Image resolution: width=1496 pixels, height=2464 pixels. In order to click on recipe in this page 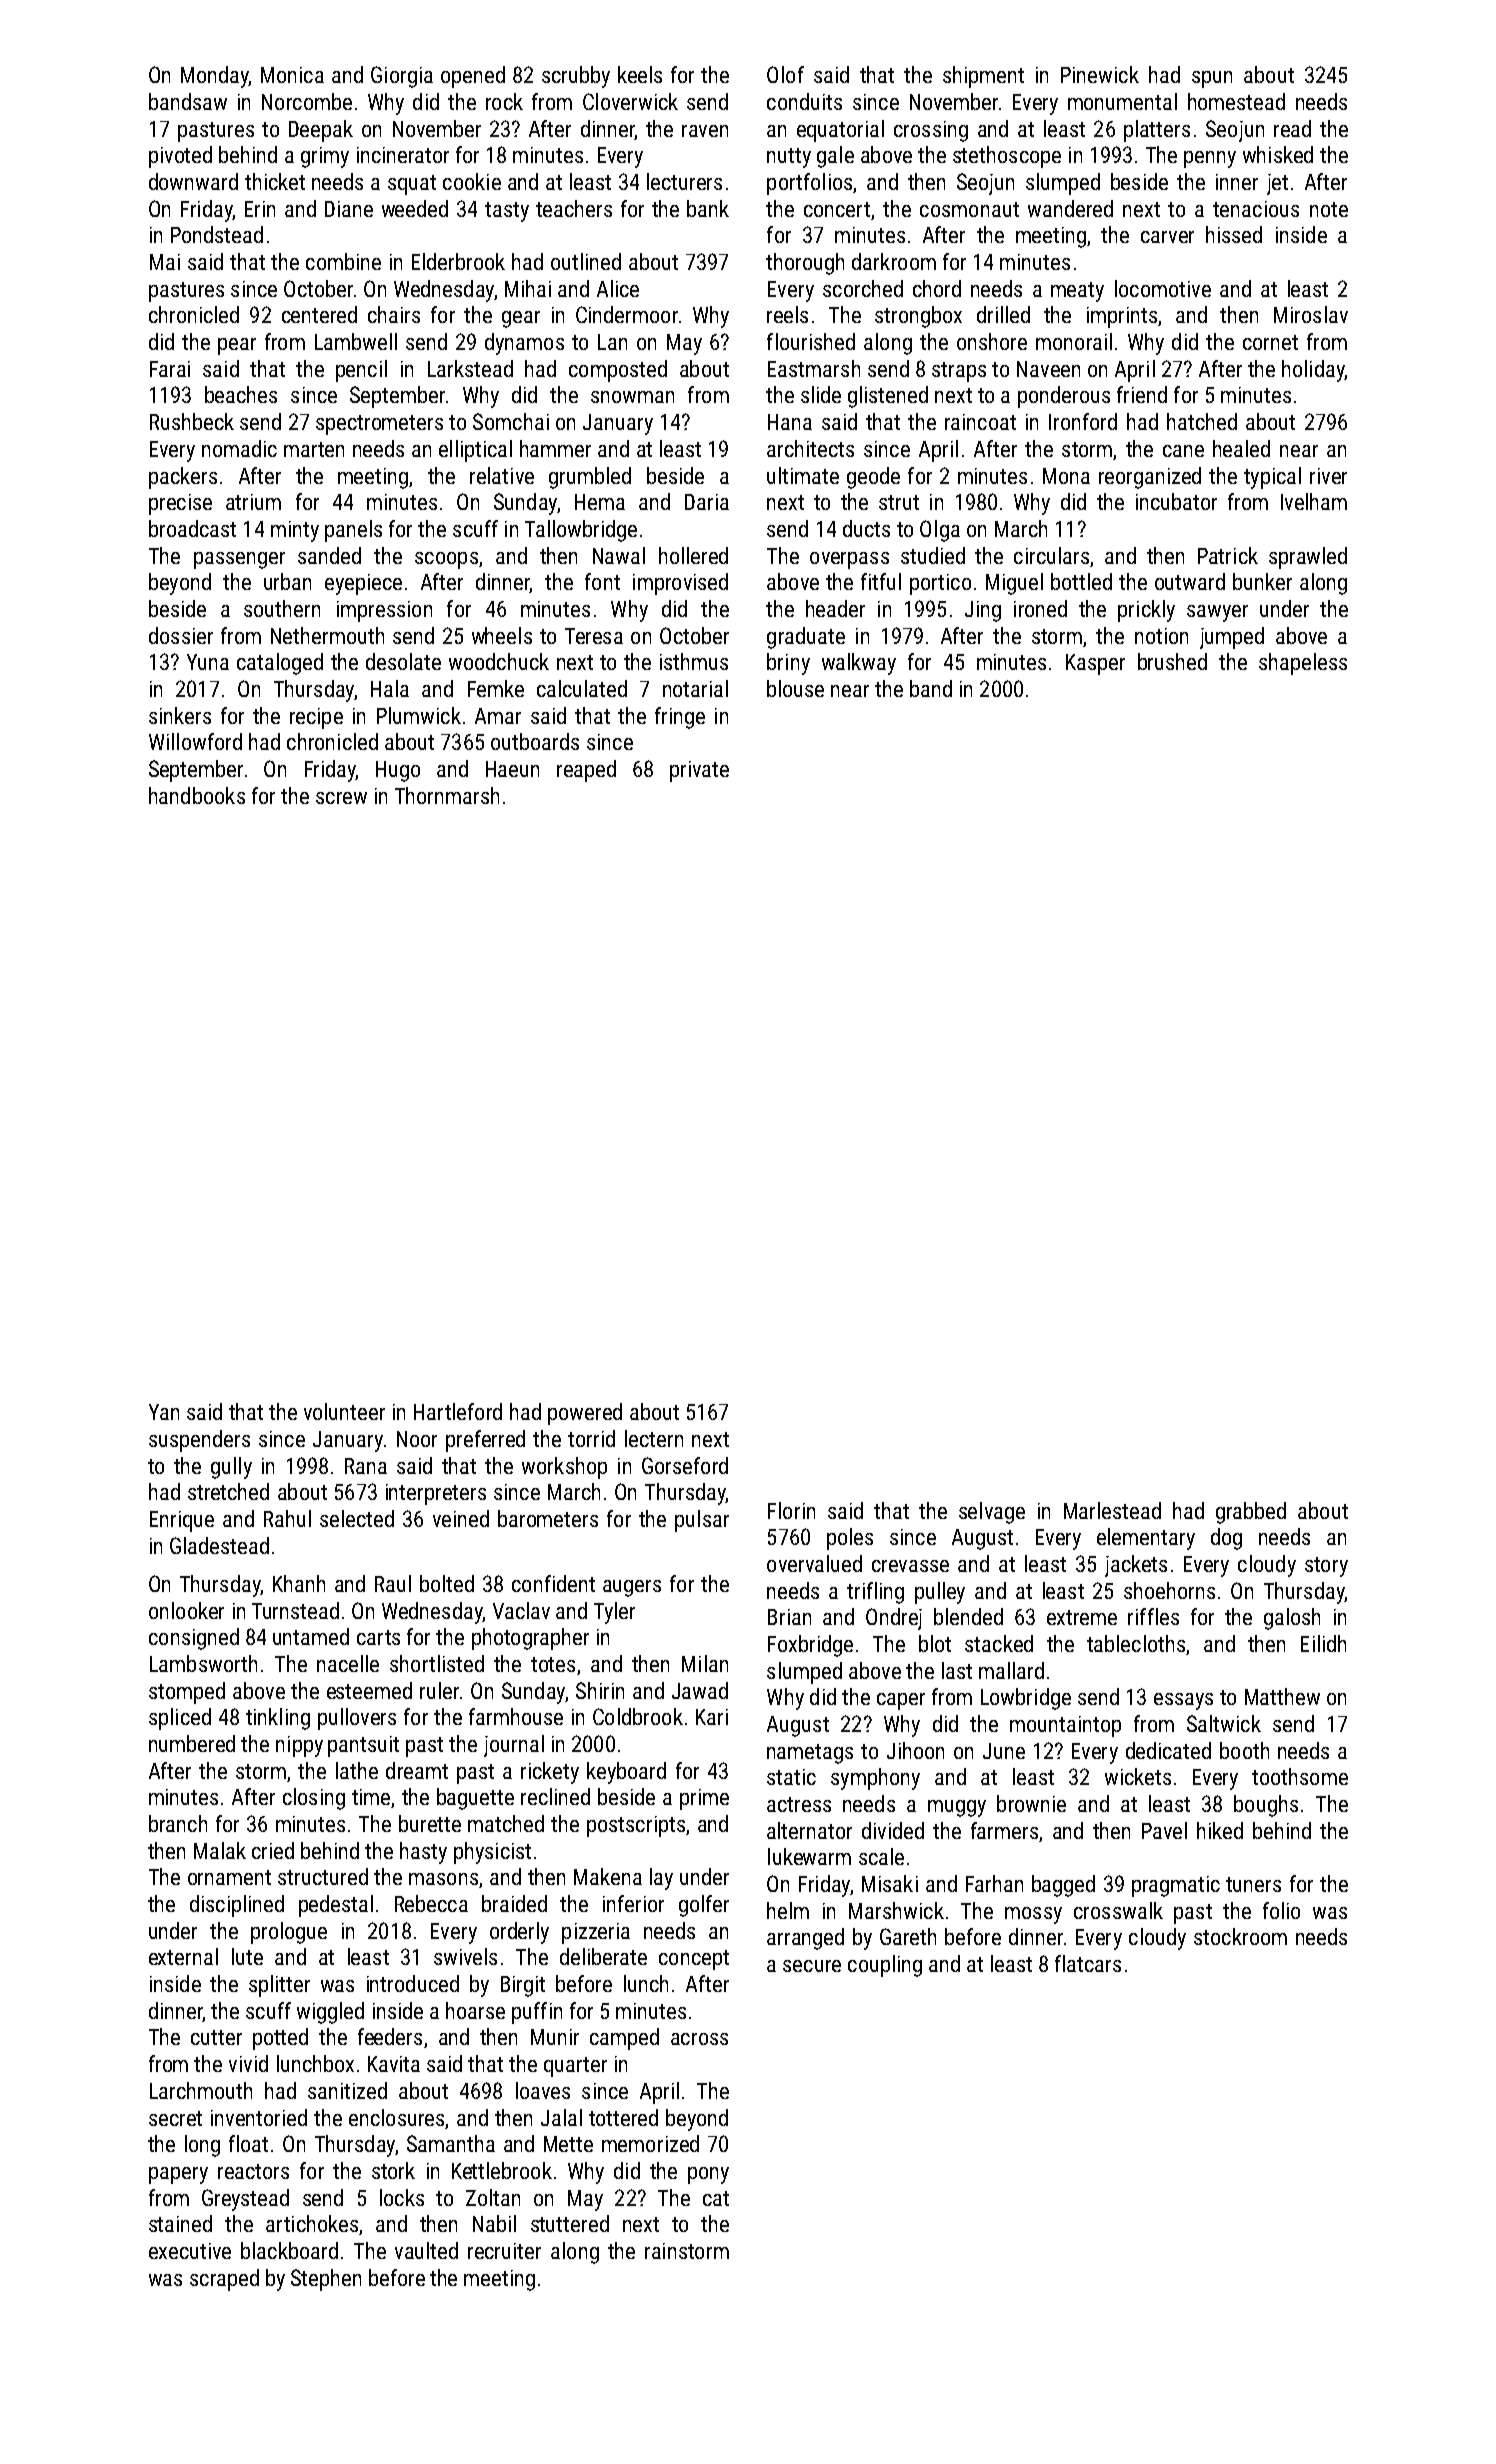, I will do `click(316, 718)`.
